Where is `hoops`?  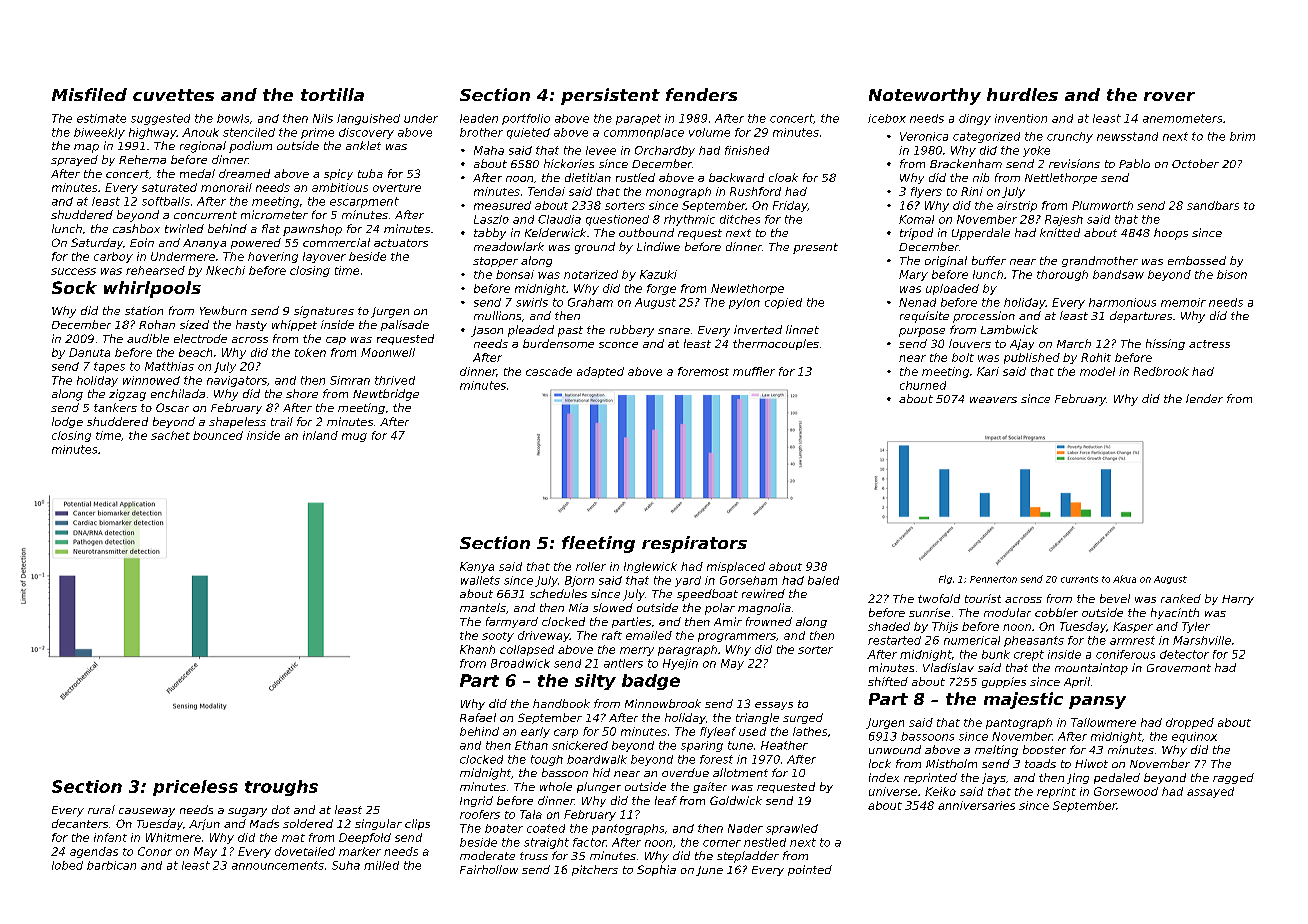 hoops is located at coordinates (1171, 234).
